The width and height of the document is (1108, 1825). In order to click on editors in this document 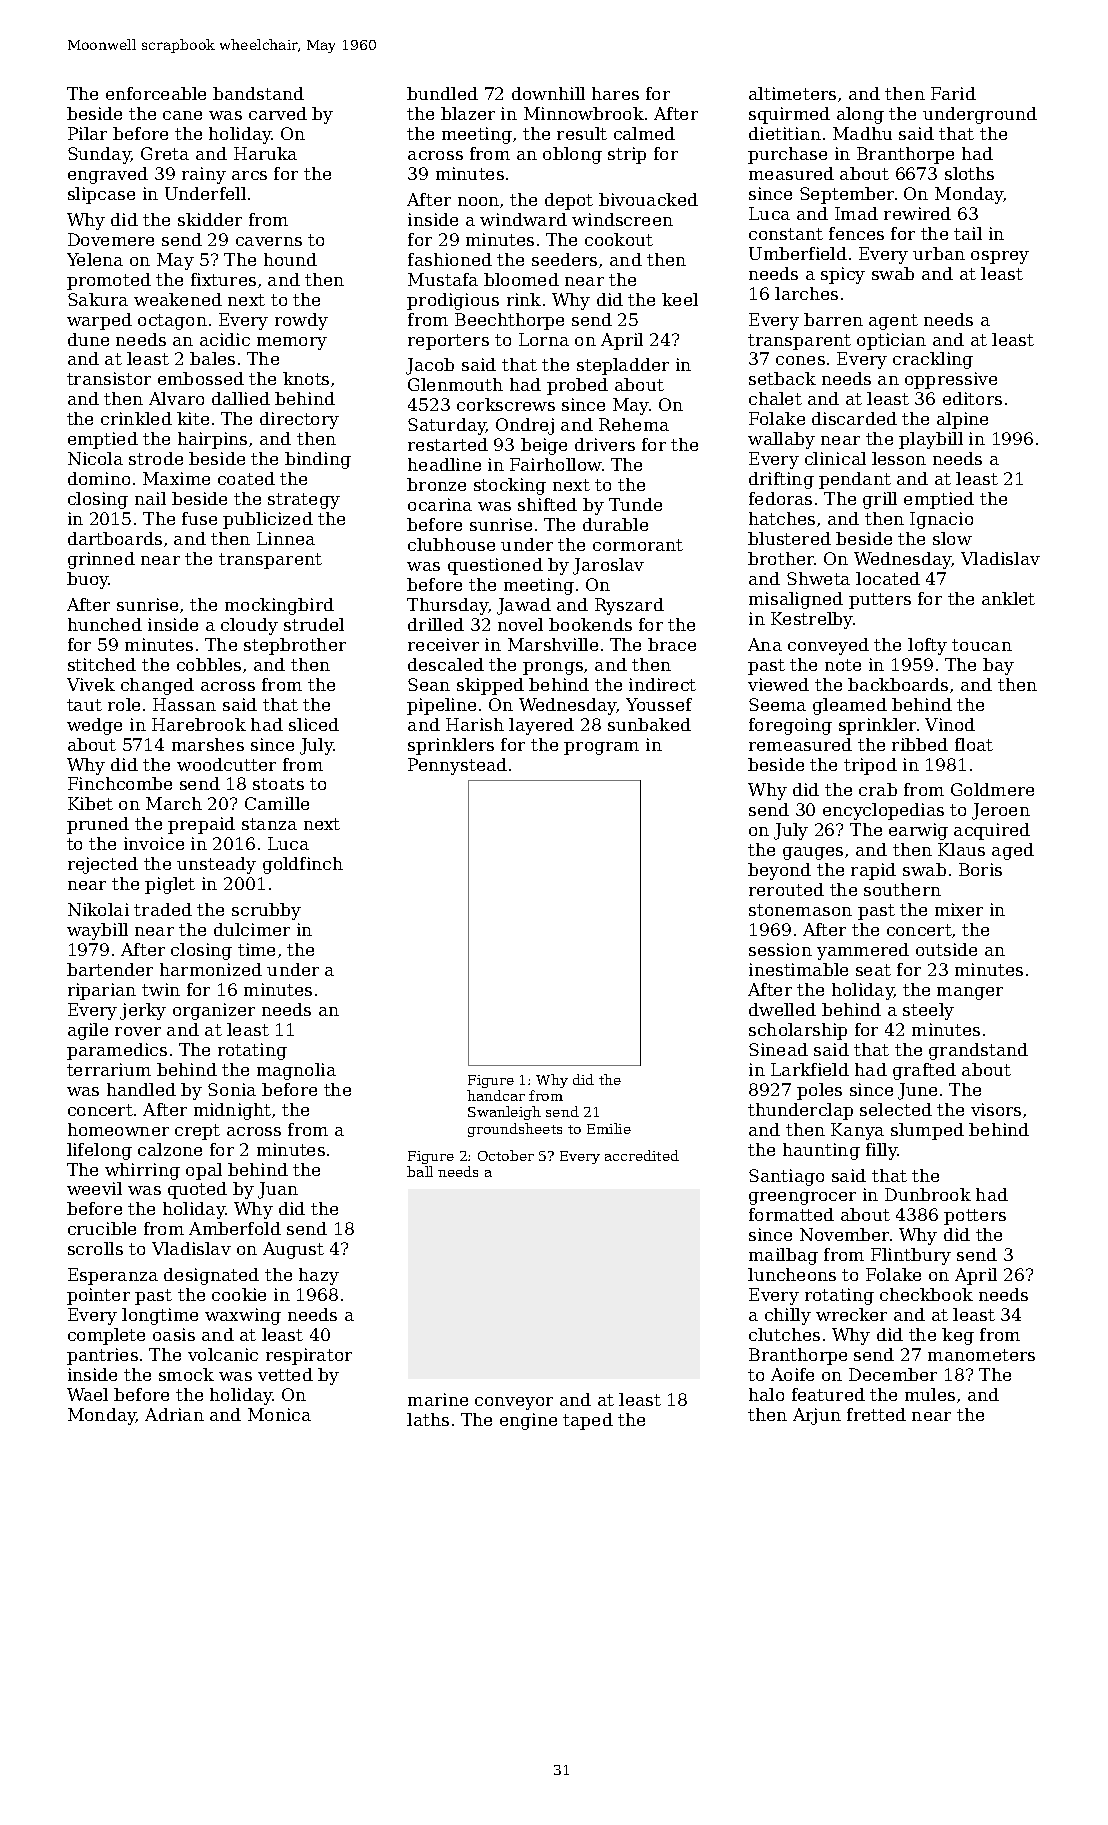, I will do `click(972, 398)`.
